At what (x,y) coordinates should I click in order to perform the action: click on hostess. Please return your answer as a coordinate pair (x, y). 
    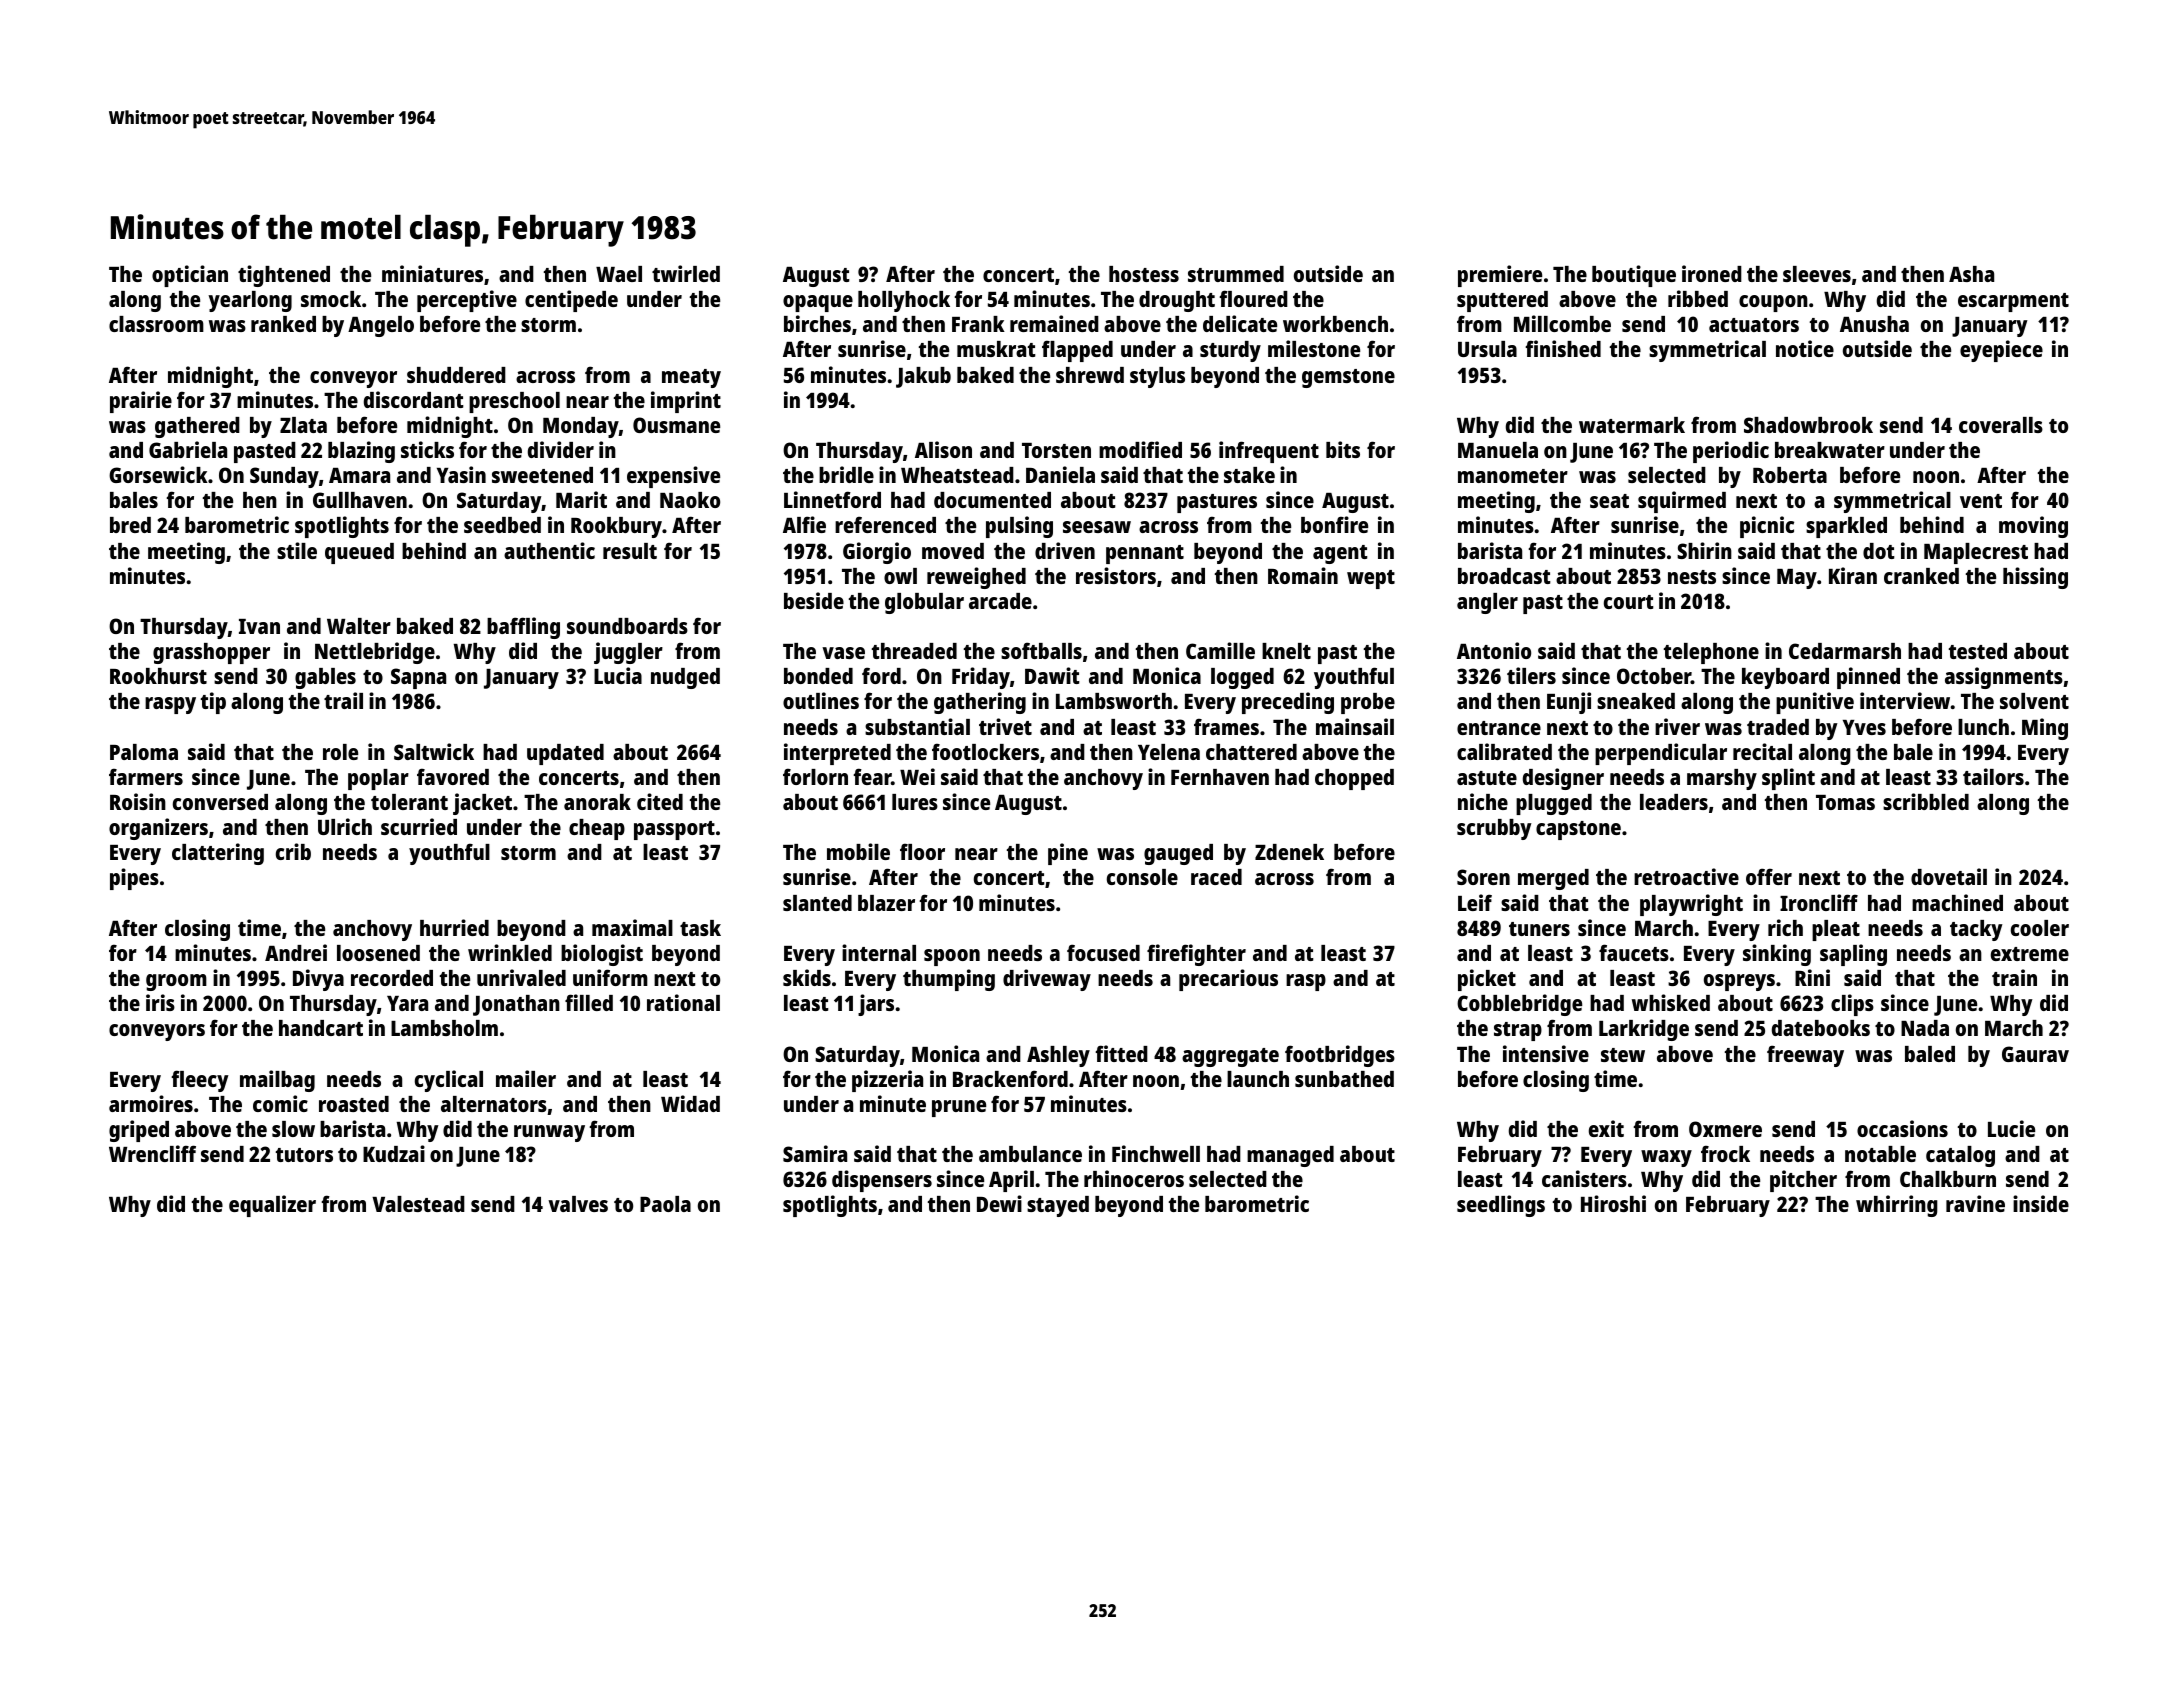
    Looking at the image, I should click on (1144, 274).
